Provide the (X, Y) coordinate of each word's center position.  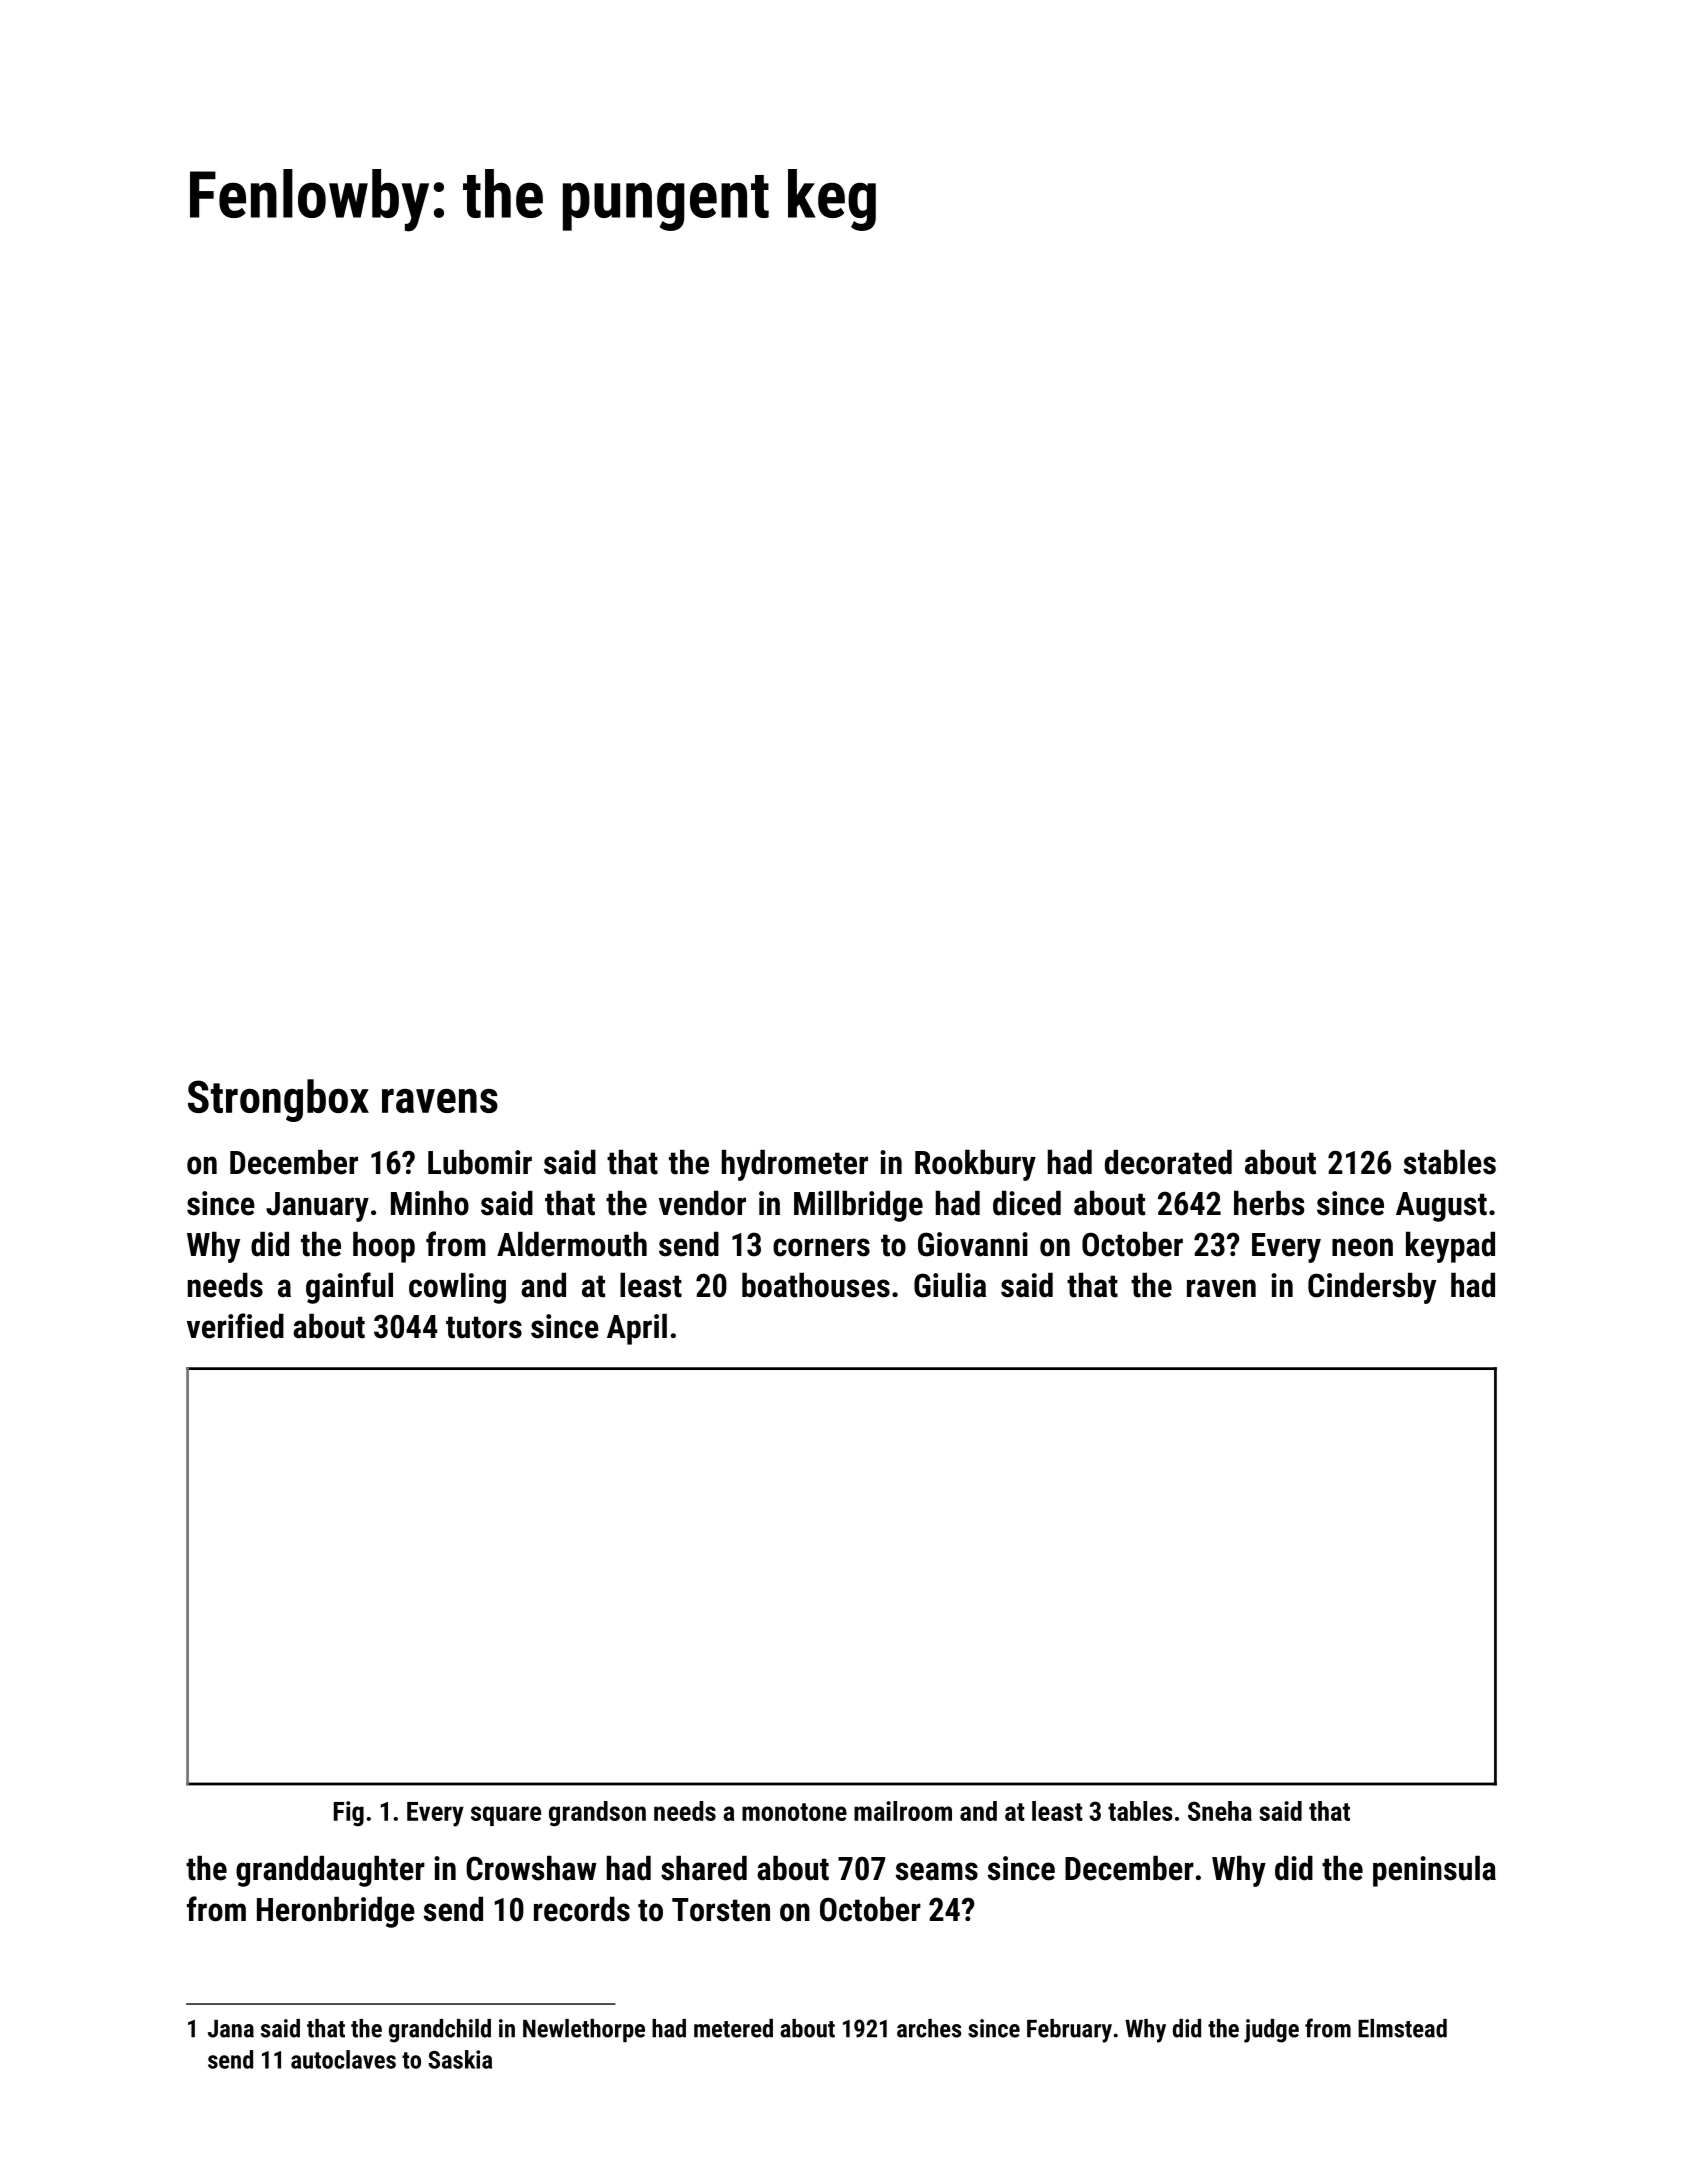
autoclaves (343, 2059)
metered (733, 2028)
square (506, 1816)
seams (937, 1871)
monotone (794, 1812)
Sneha (1220, 1811)
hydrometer (795, 1165)
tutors (484, 1327)
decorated (1168, 1162)
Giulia (950, 1285)
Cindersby (1372, 1288)
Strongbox (278, 1100)
